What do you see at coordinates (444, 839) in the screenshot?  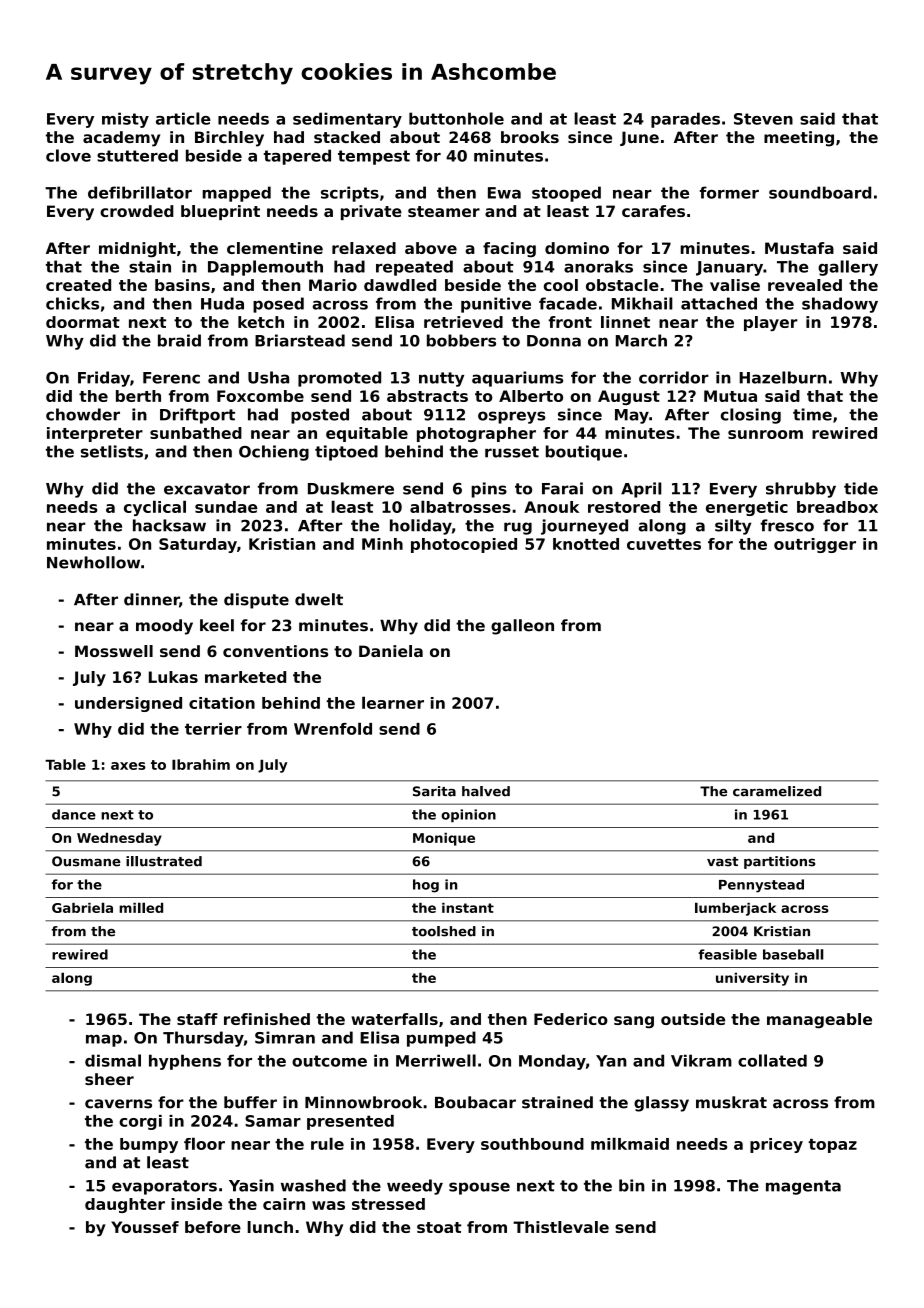 I see `Monique` at bounding box center [444, 839].
